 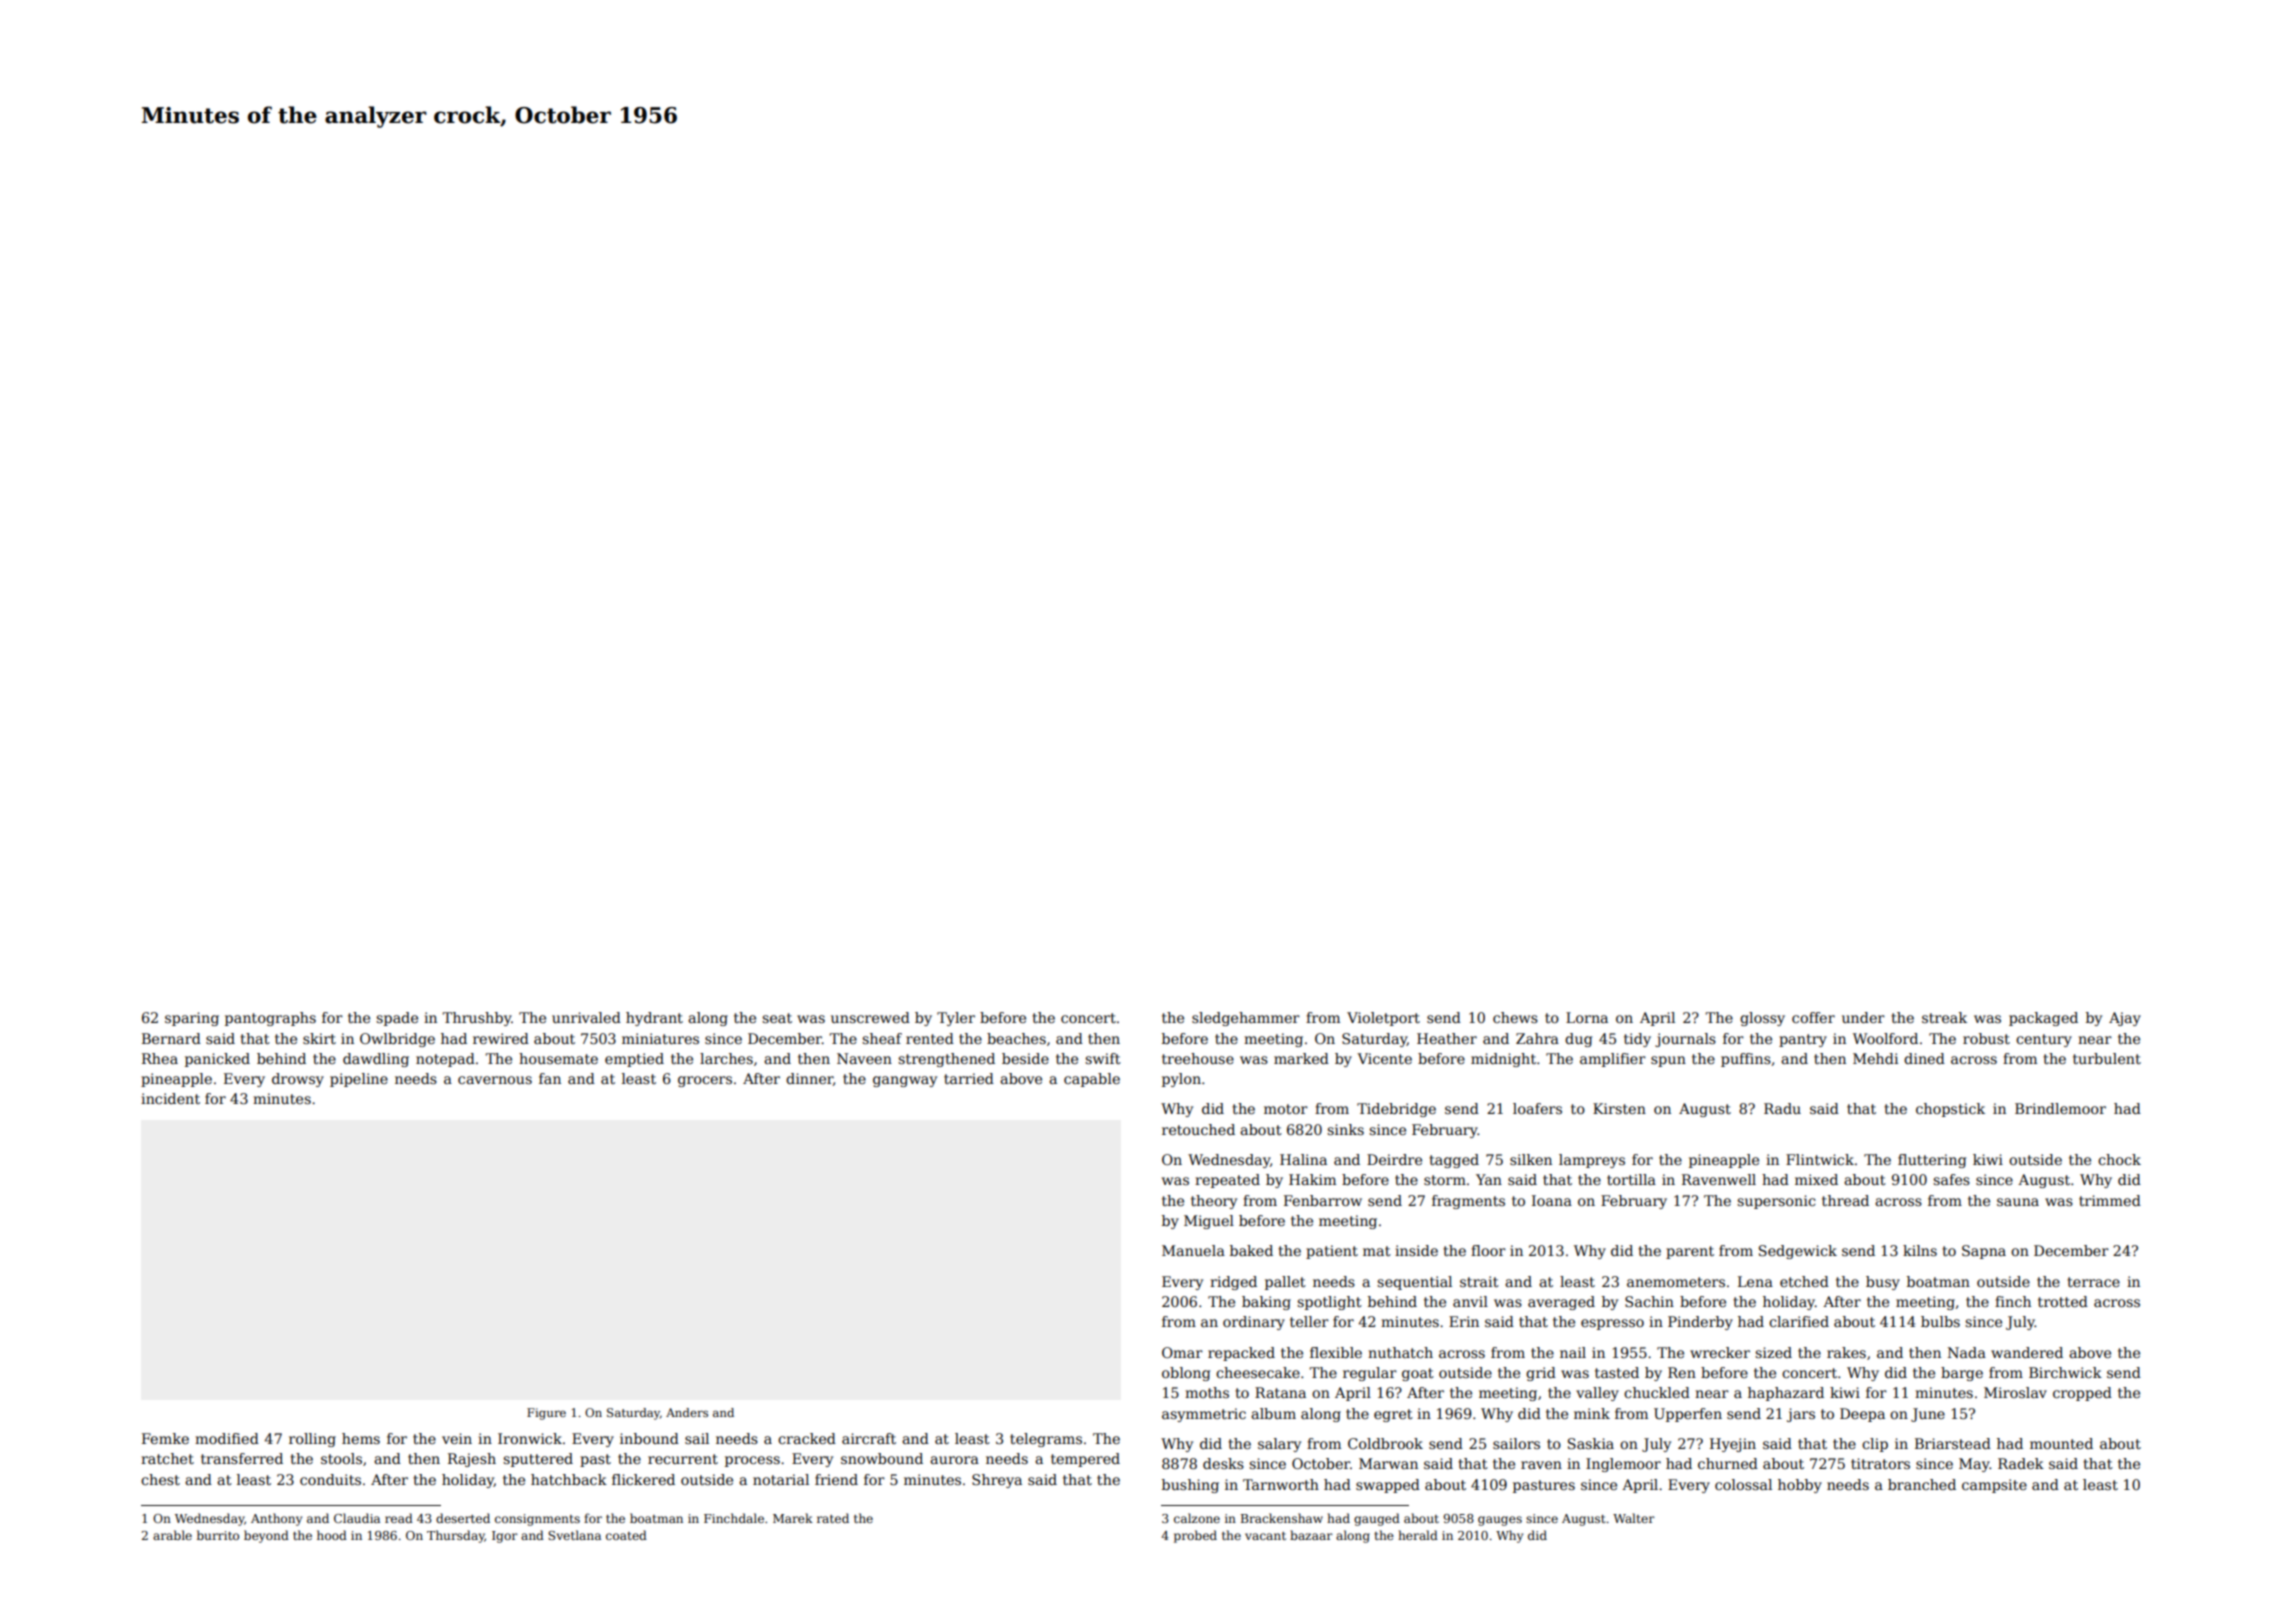 What do you see at coordinates (505, 1537) in the page?
I see `Igor` at bounding box center [505, 1537].
